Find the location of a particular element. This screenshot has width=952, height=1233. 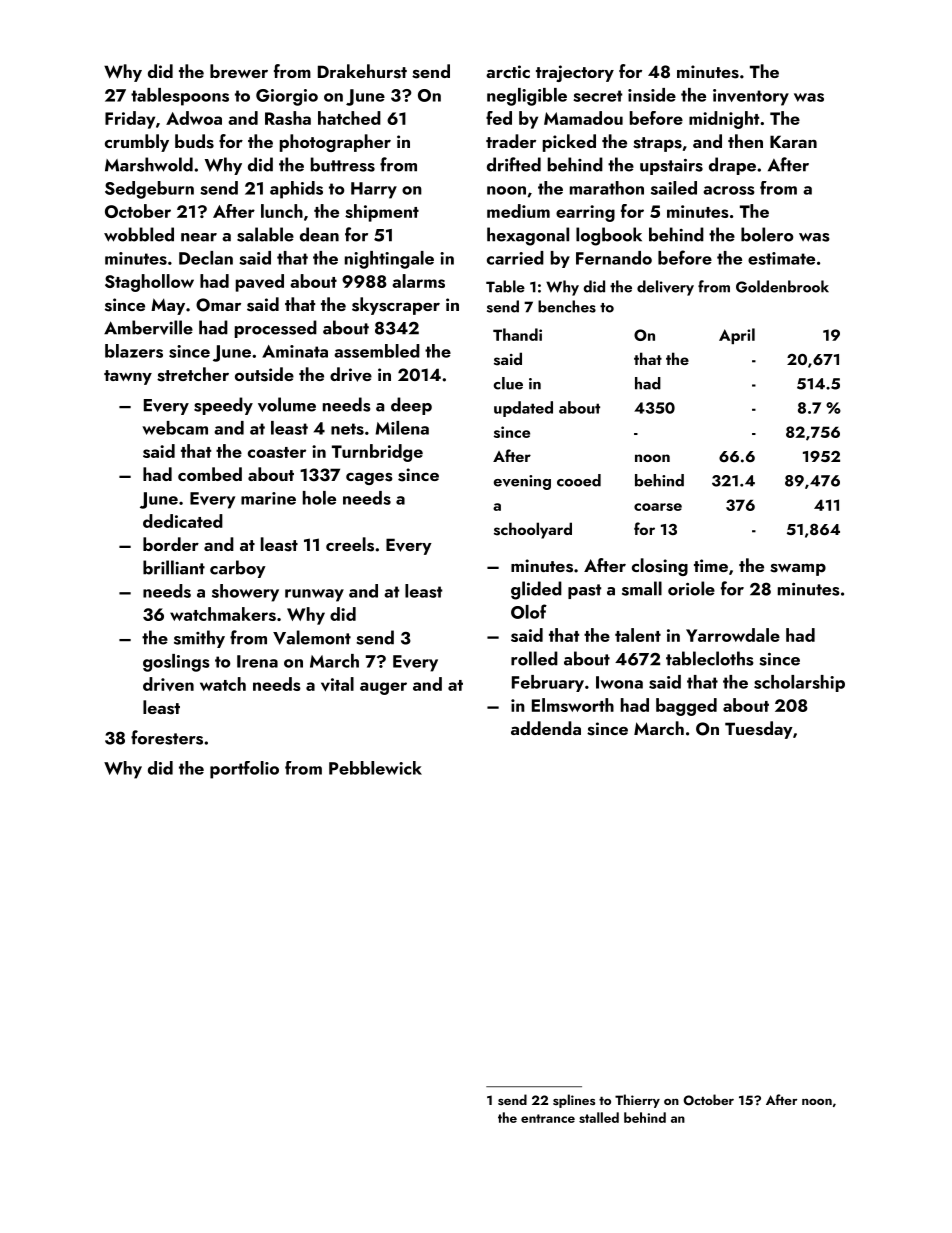

April is located at coordinates (737, 336).
